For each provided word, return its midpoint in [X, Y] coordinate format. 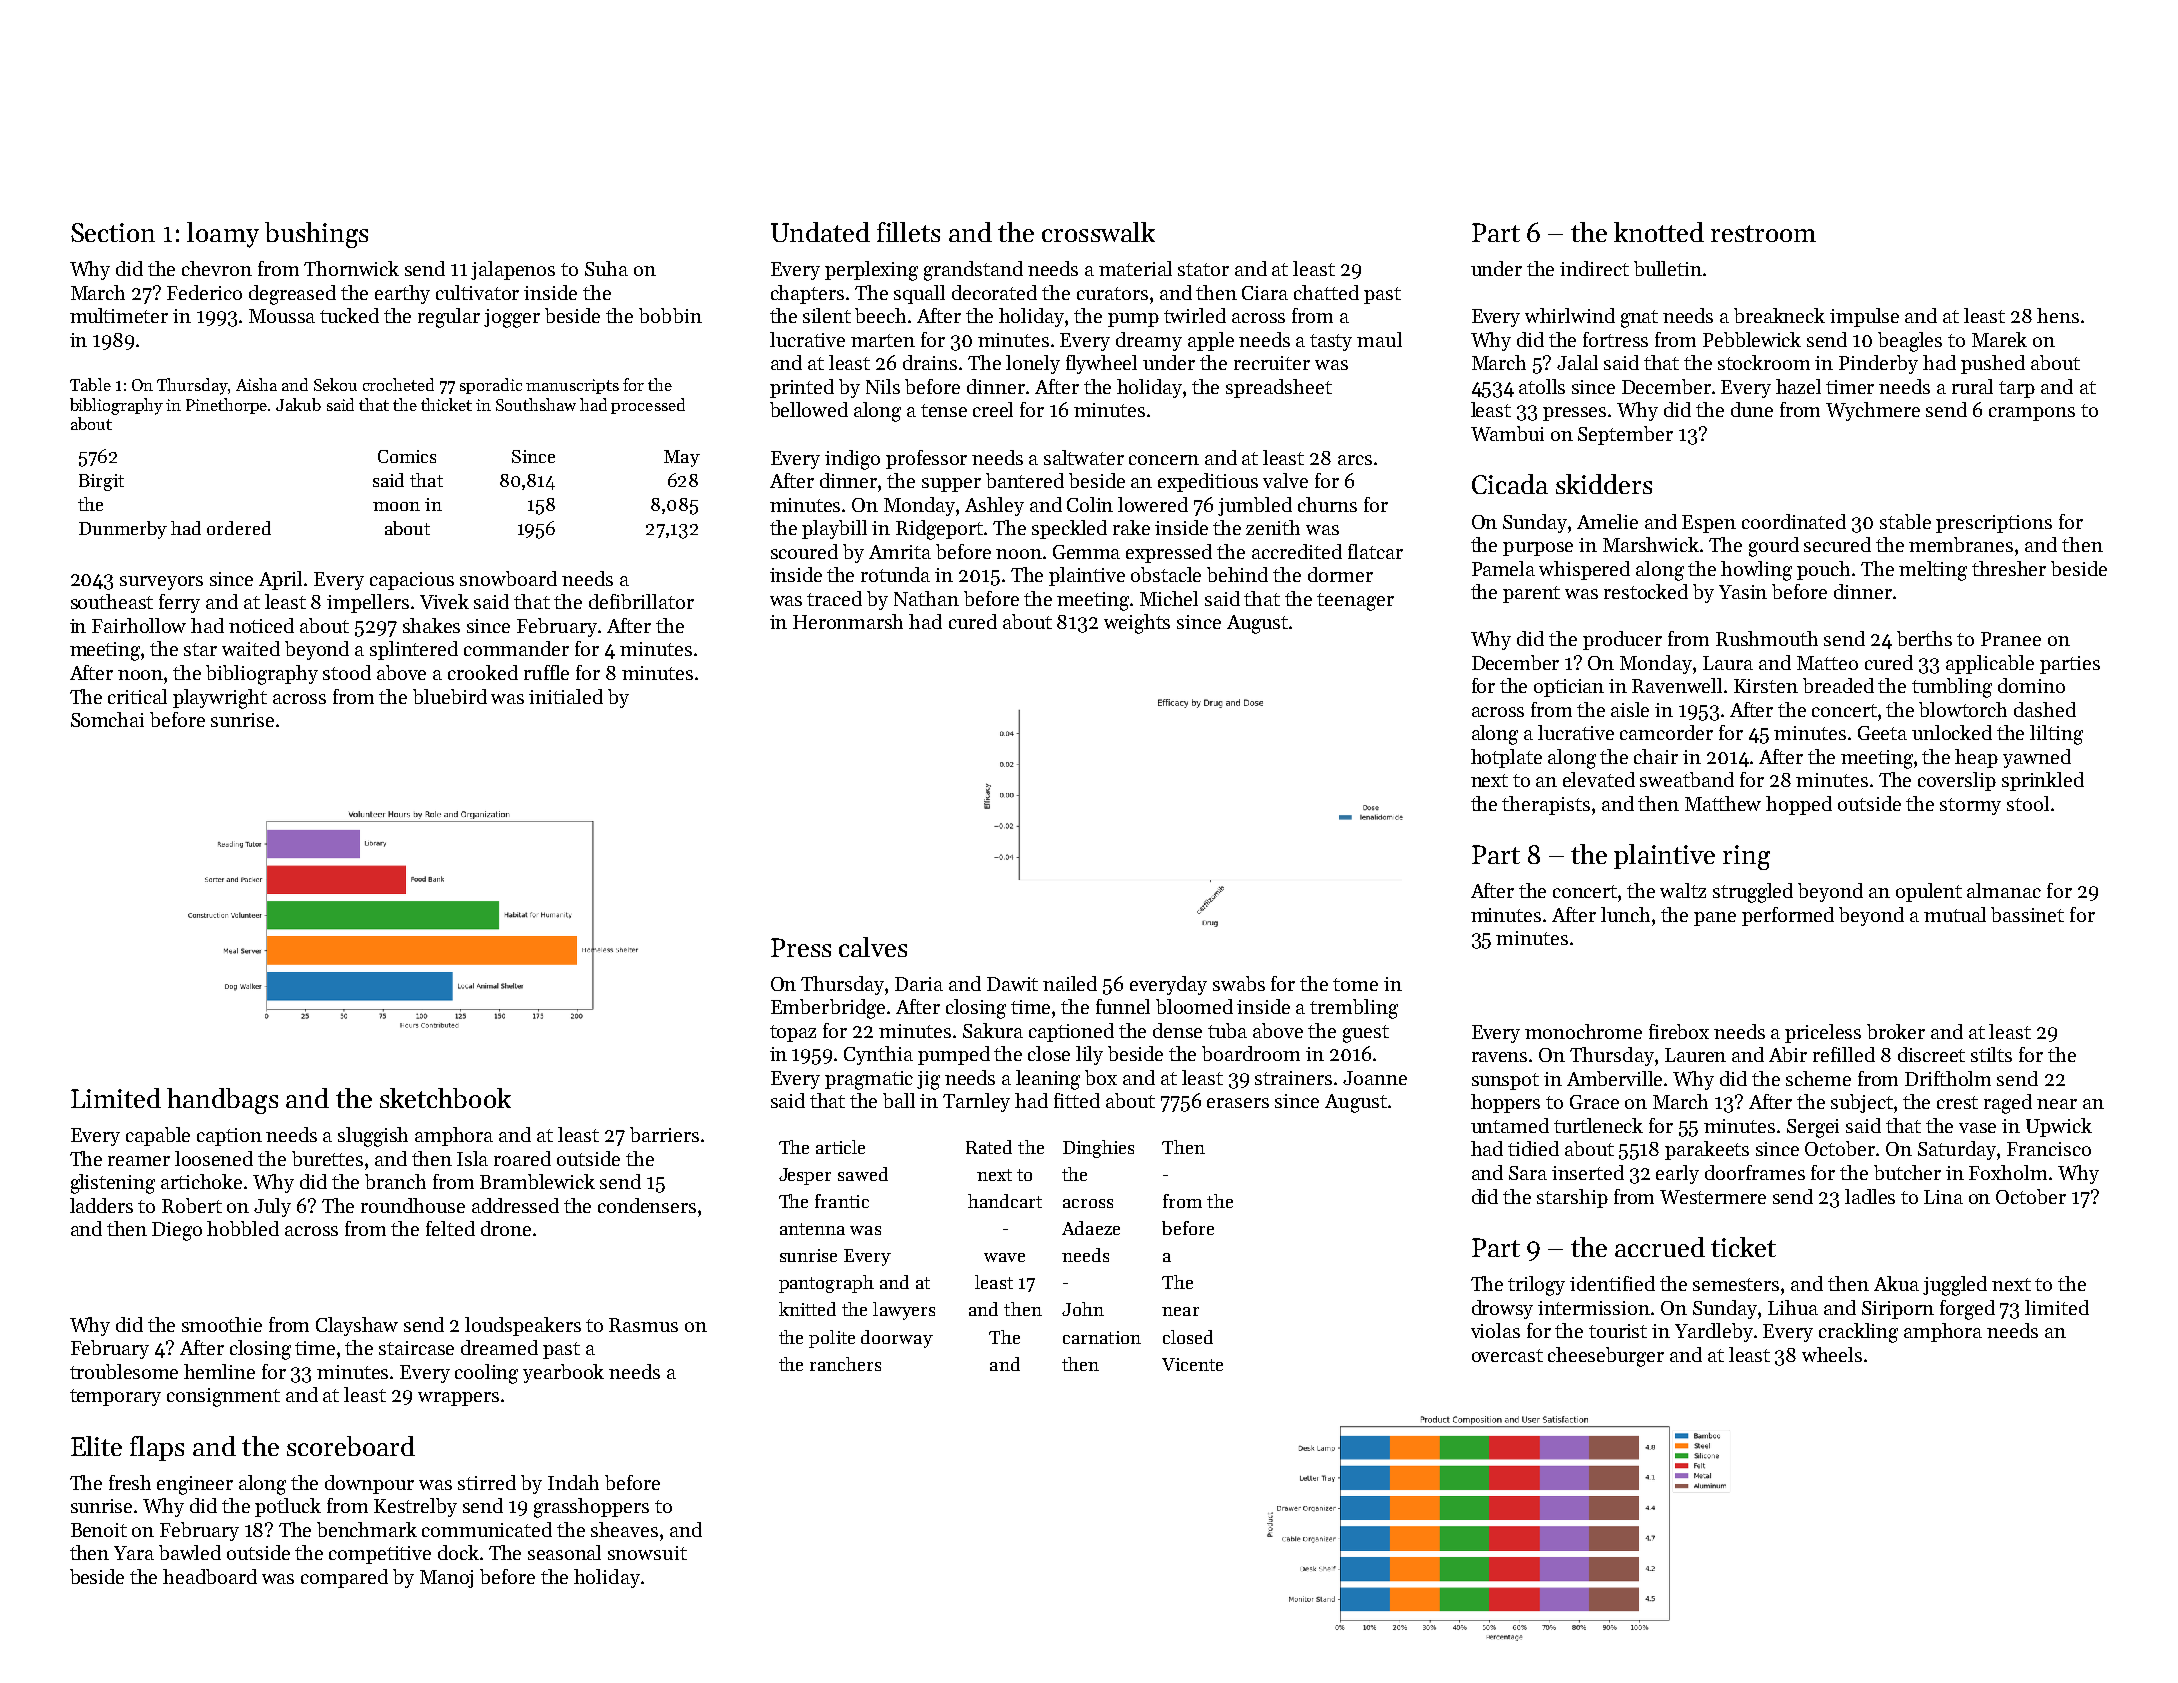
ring [1746, 857]
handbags [222, 1101]
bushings [316, 235]
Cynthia [878, 1055]
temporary [115, 1397]
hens [2058, 315]
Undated [820, 232]
